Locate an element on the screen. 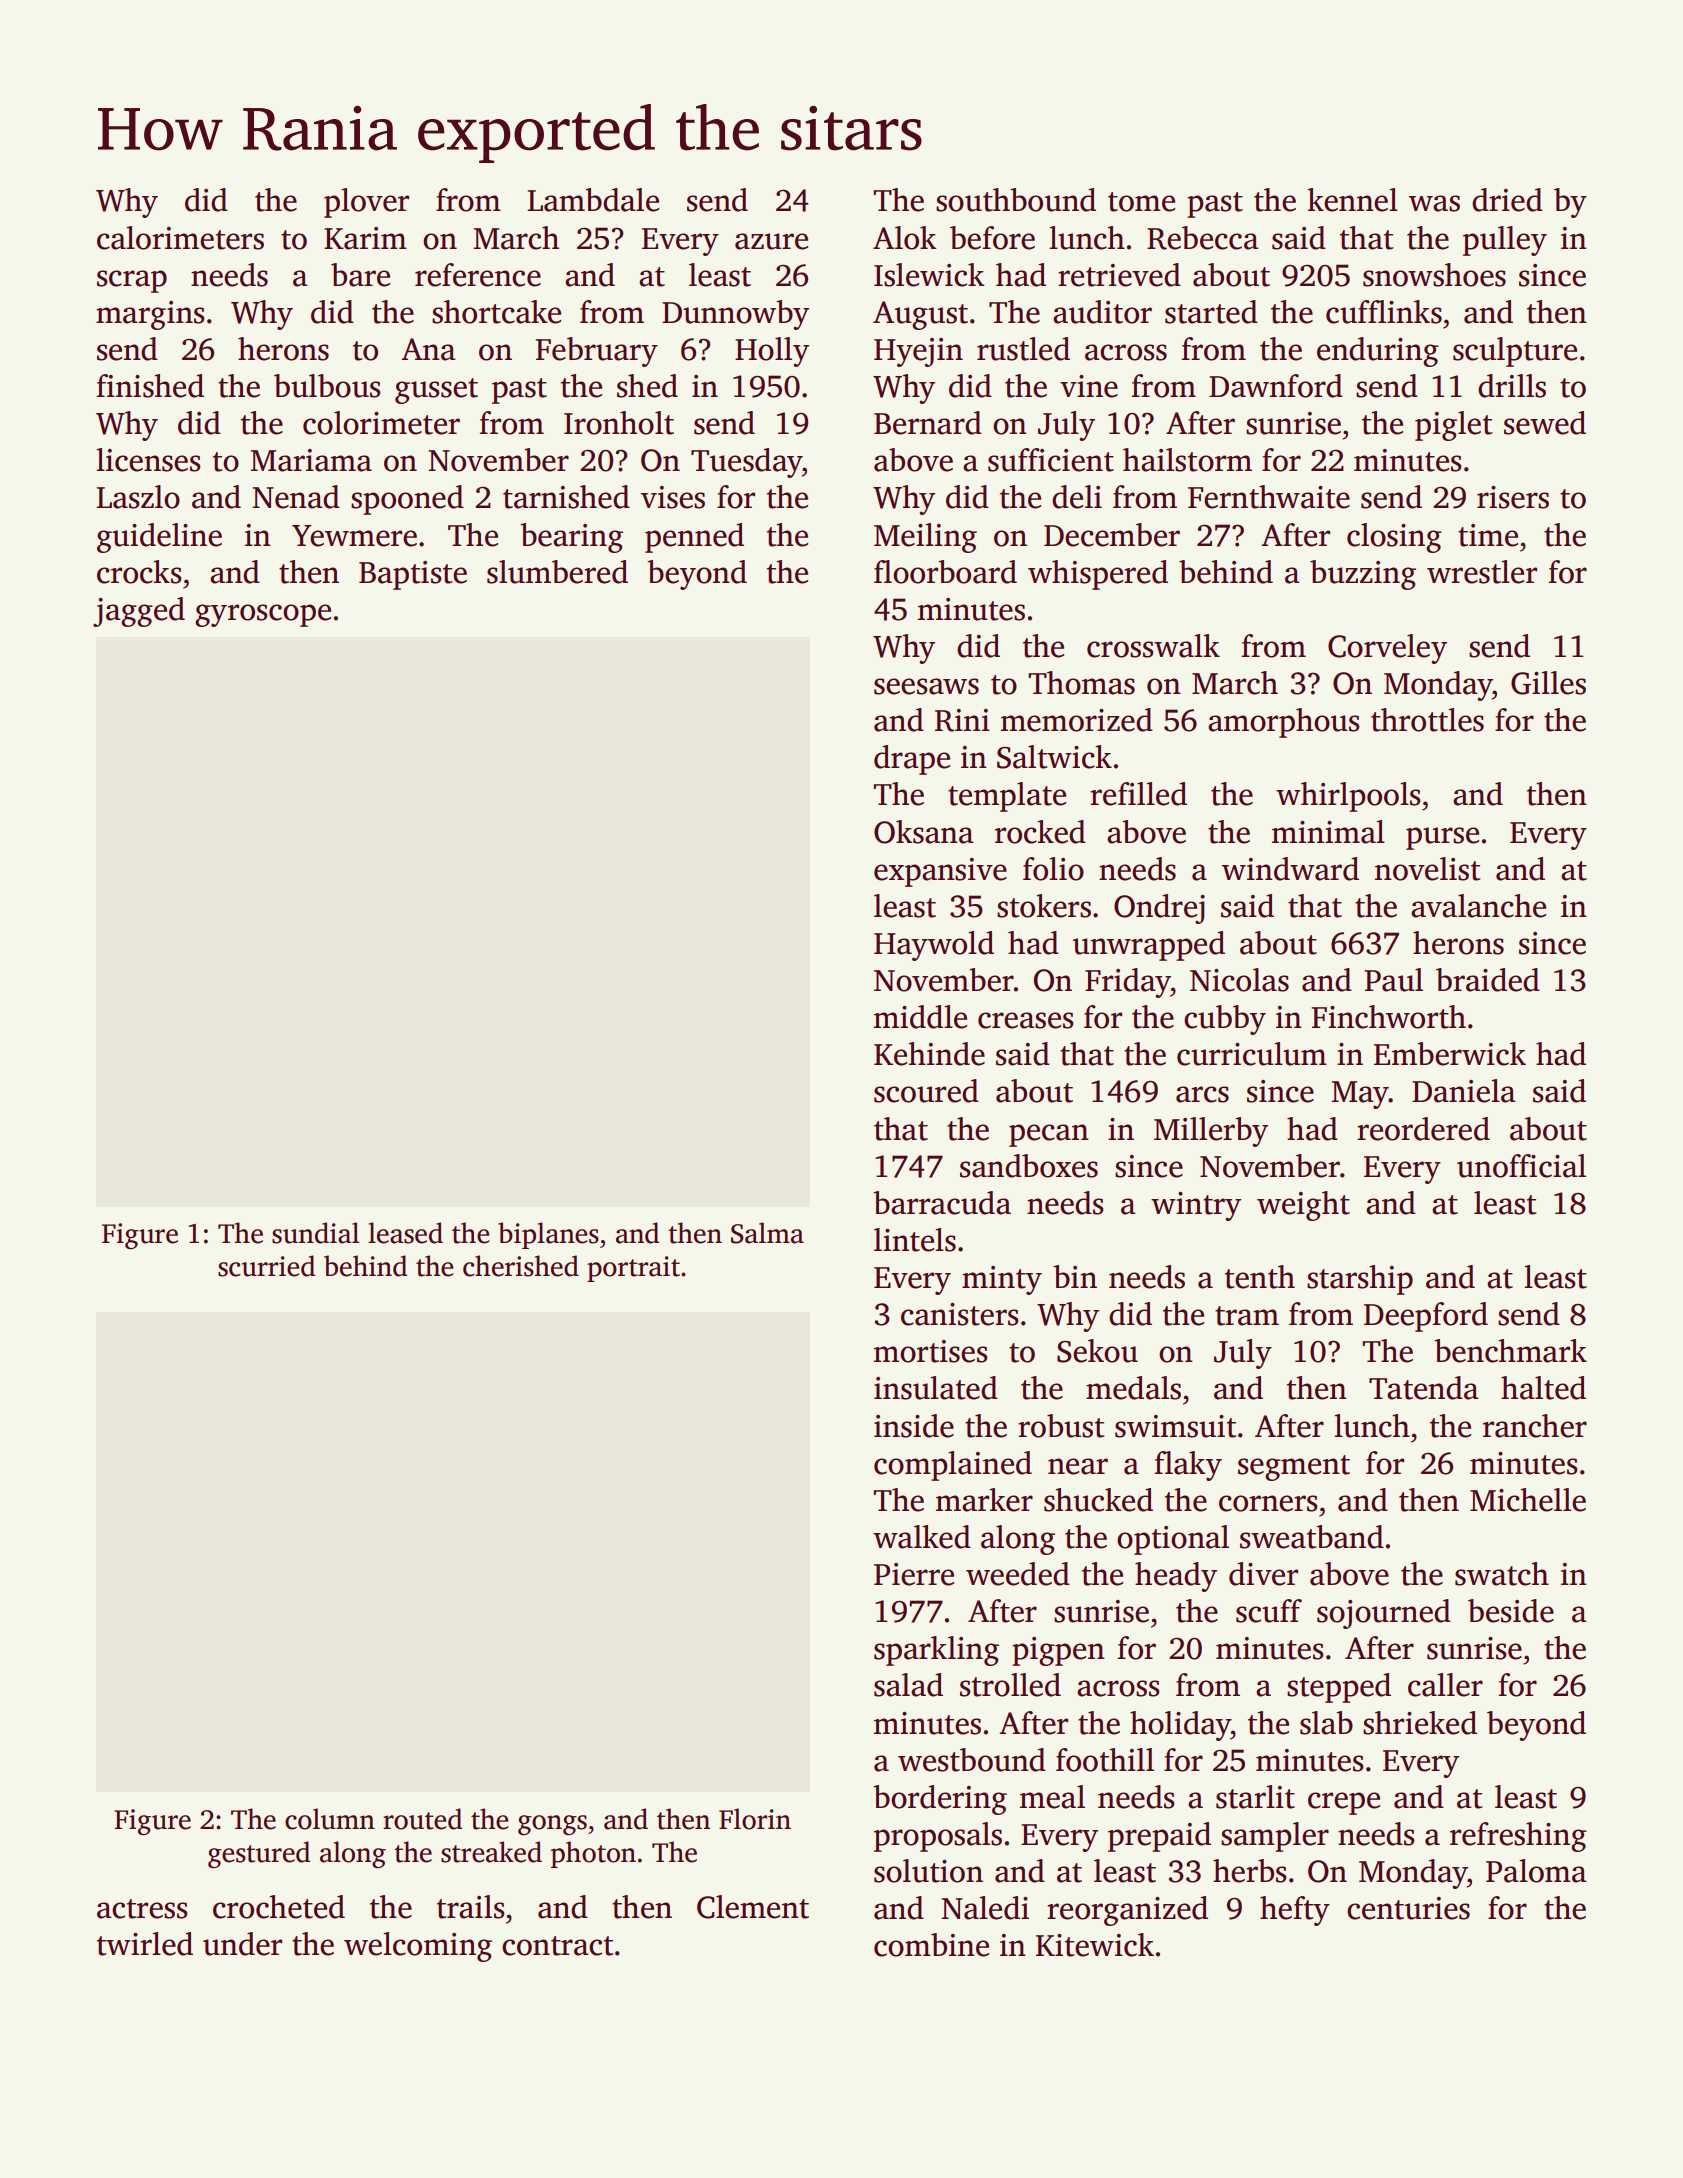 The width and height of the screenshot is (1683, 2178). sundial is located at coordinates (315, 1233).
